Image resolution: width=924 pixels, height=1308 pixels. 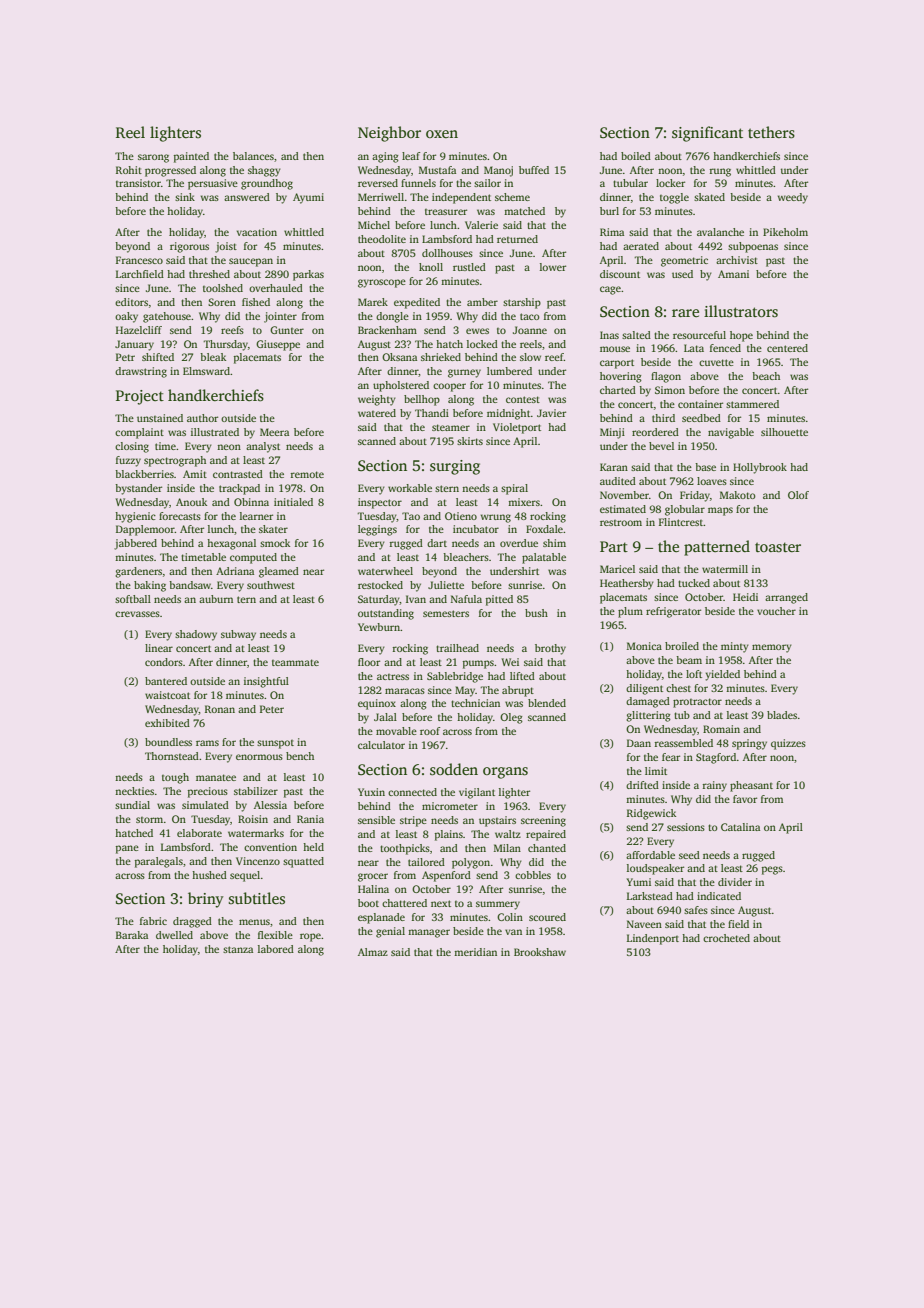 What do you see at coordinates (139, 260) in the page?
I see `Francesco` at bounding box center [139, 260].
